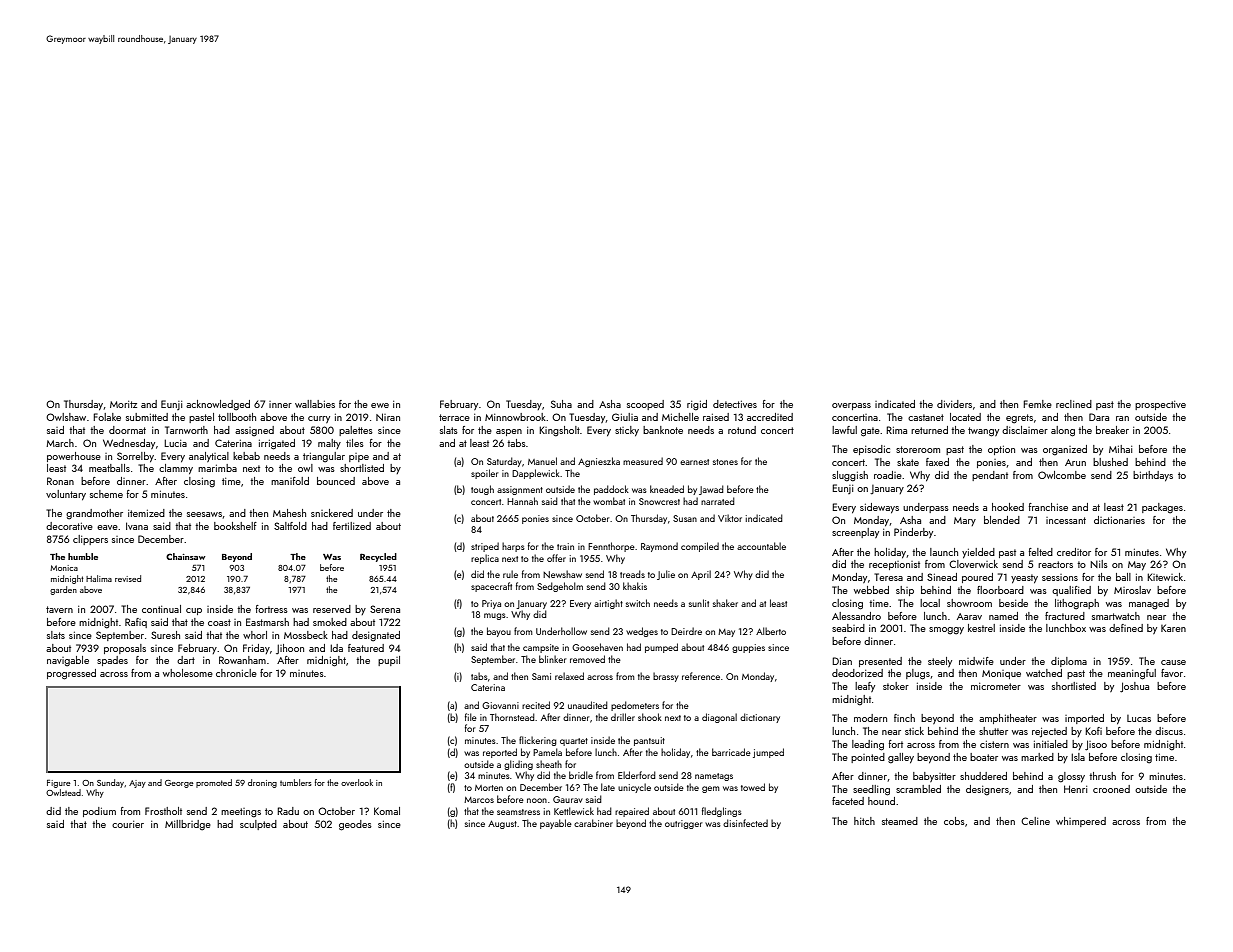  What do you see at coordinates (1110, 462) in the screenshot?
I see `blushed` at bounding box center [1110, 462].
